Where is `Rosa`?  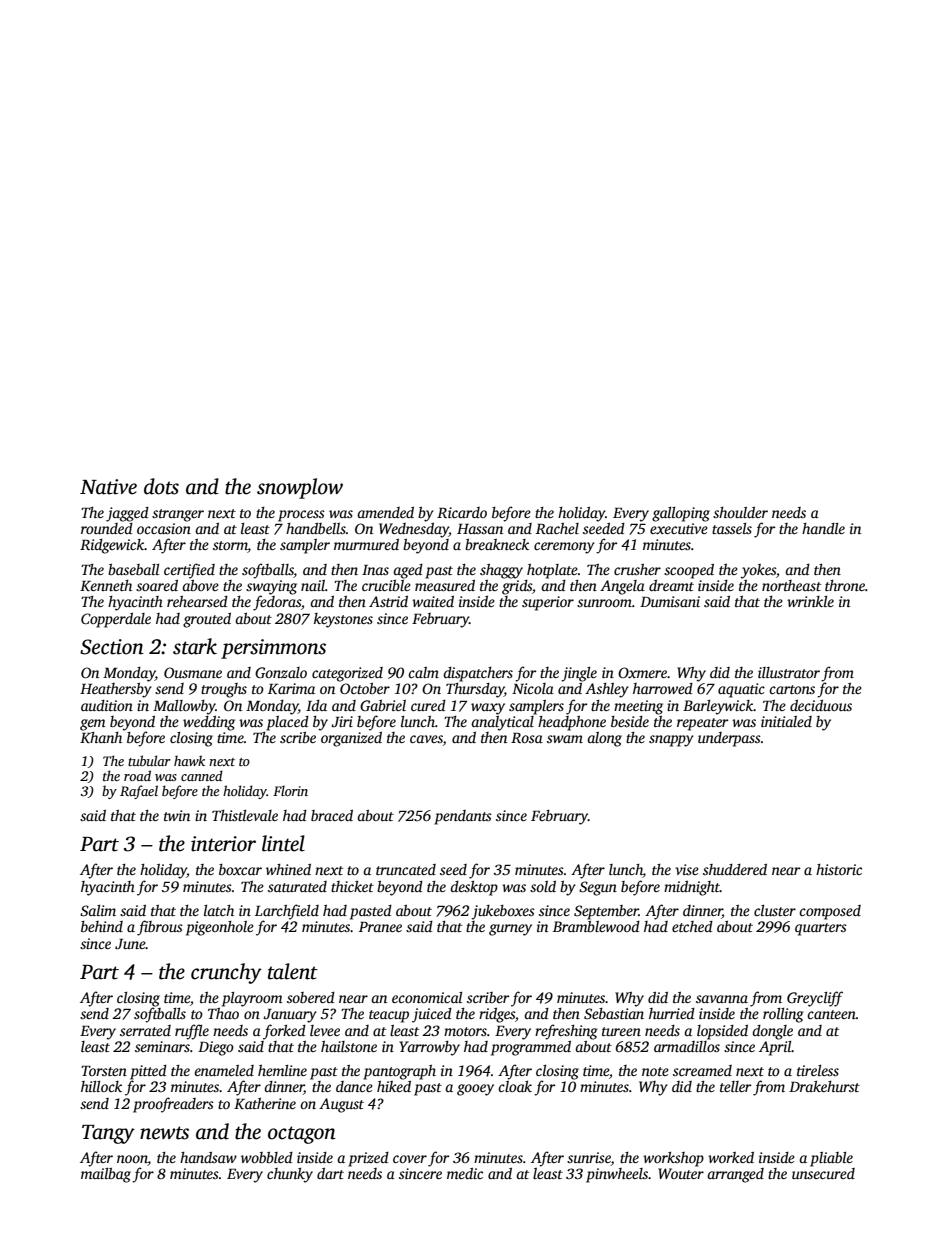
Rosa is located at coordinates (527, 738).
